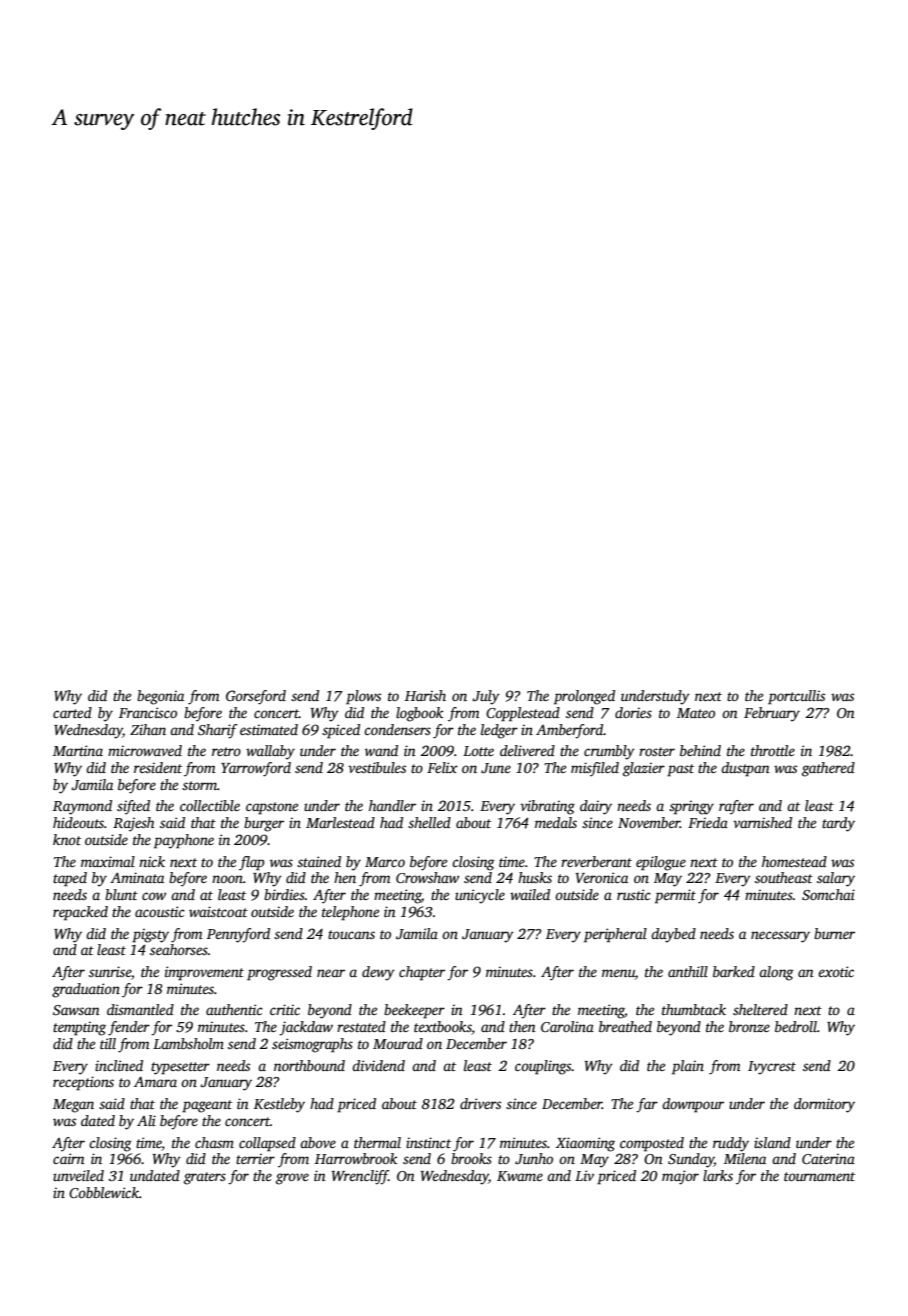 The width and height of the screenshot is (908, 1316). What do you see at coordinates (688, 971) in the screenshot?
I see `anthill` at bounding box center [688, 971].
